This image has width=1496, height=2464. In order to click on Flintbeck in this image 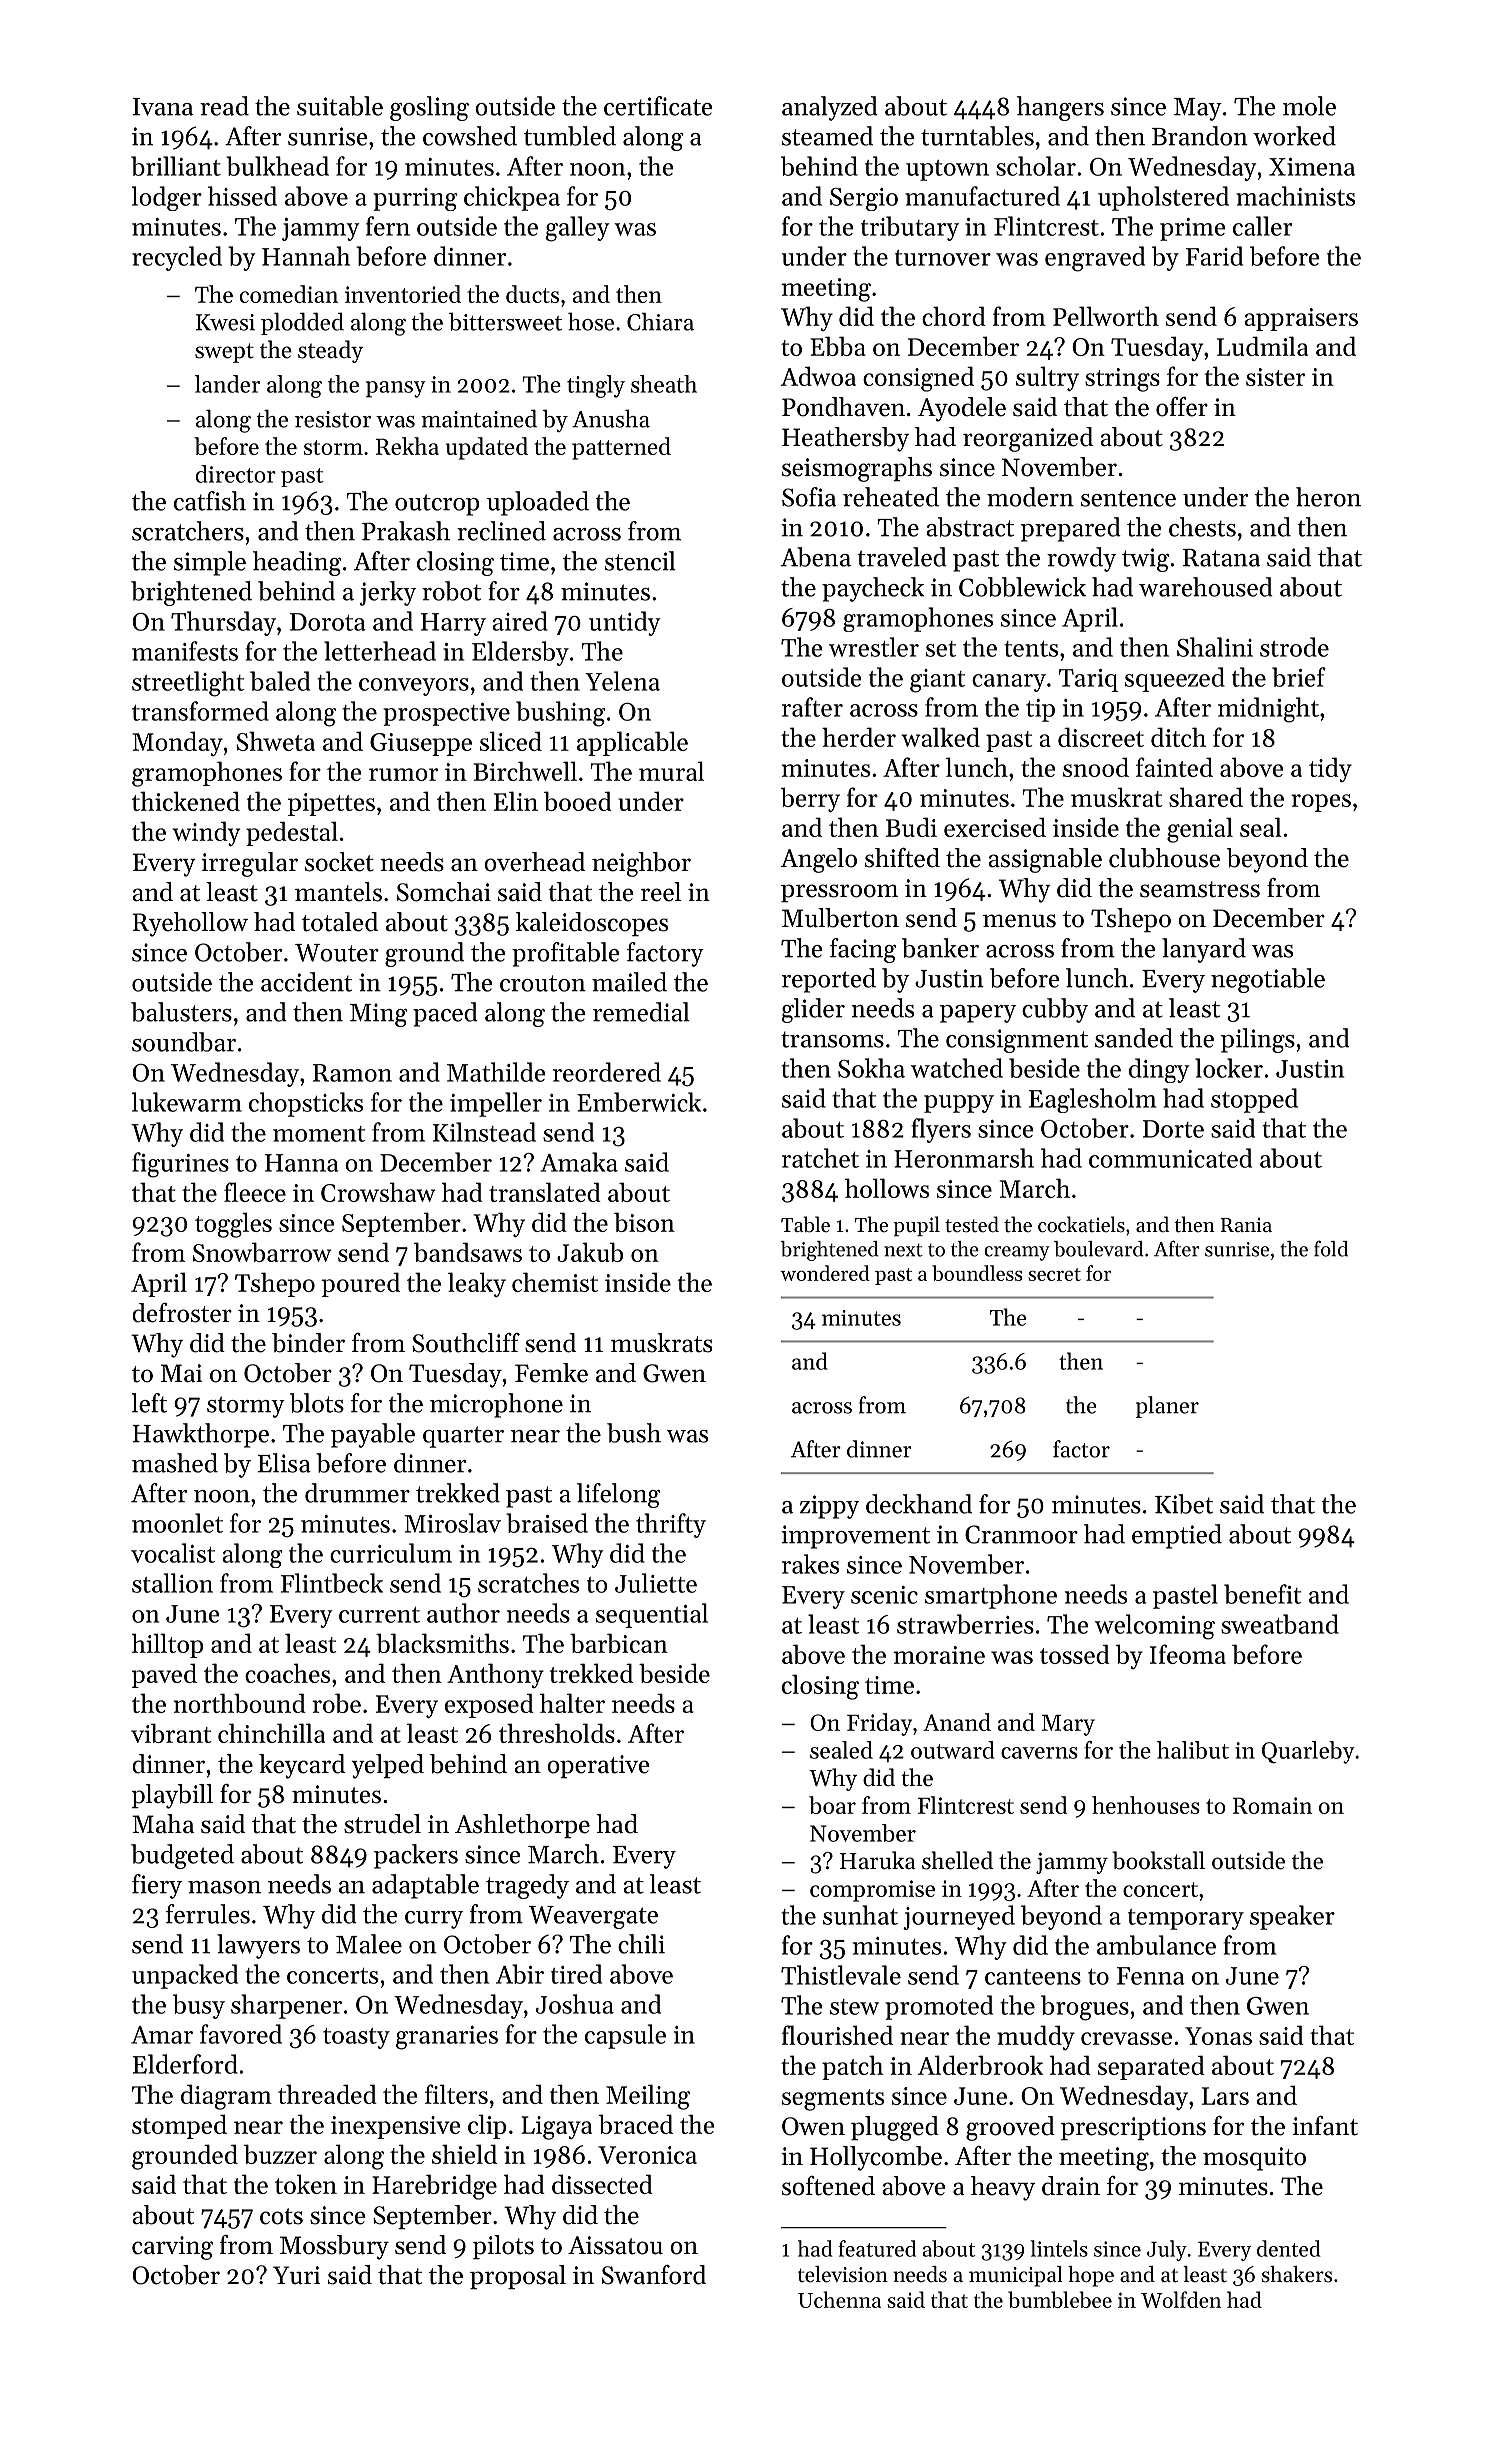, I will do `click(332, 1583)`.
